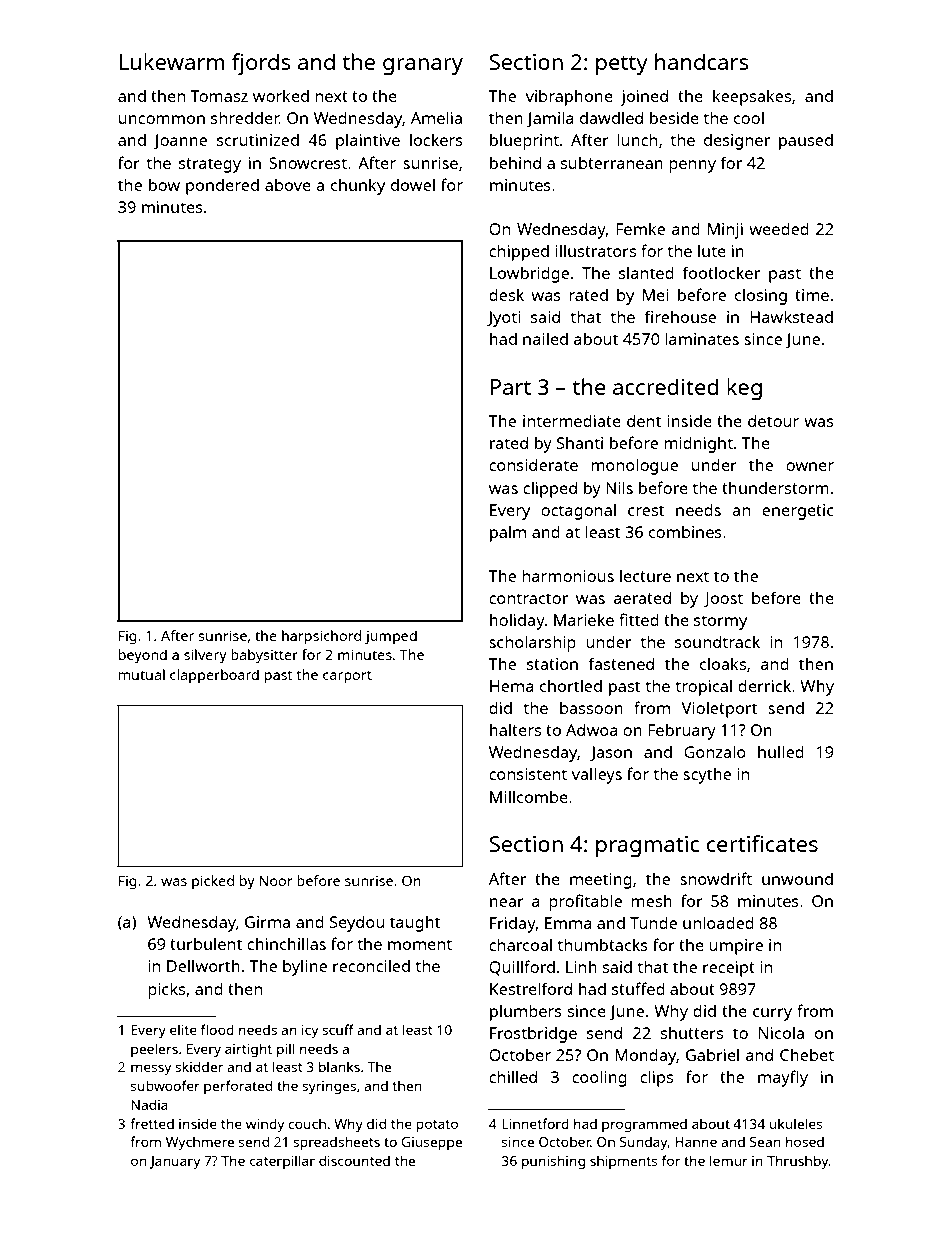 This screenshot has width=952, height=1233. What do you see at coordinates (529, 796) in the screenshot?
I see `Millcombe` at bounding box center [529, 796].
